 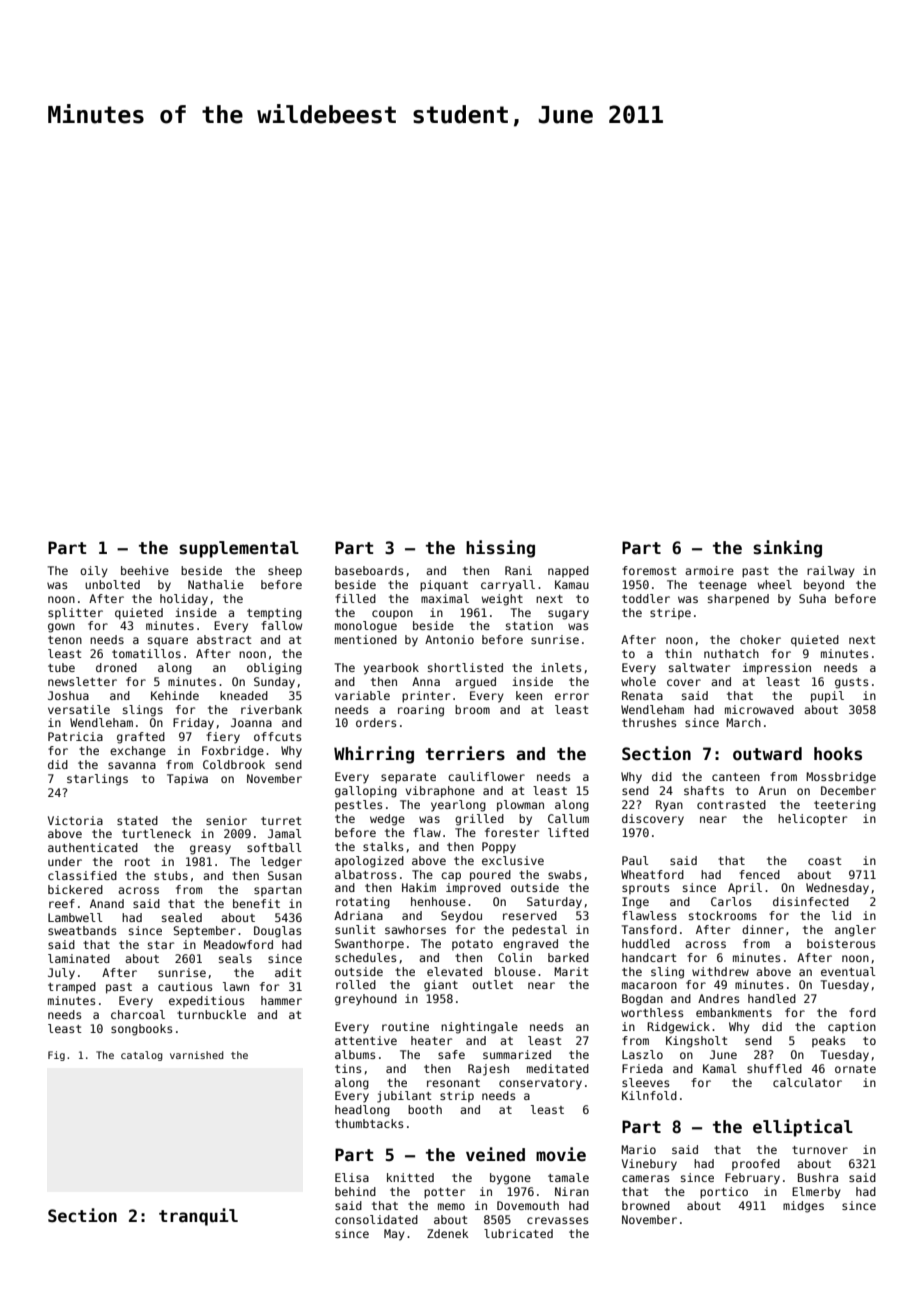 What do you see at coordinates (738, 600) in the screenshot?
I see `sharpened` at bounding box center [738, 600].
